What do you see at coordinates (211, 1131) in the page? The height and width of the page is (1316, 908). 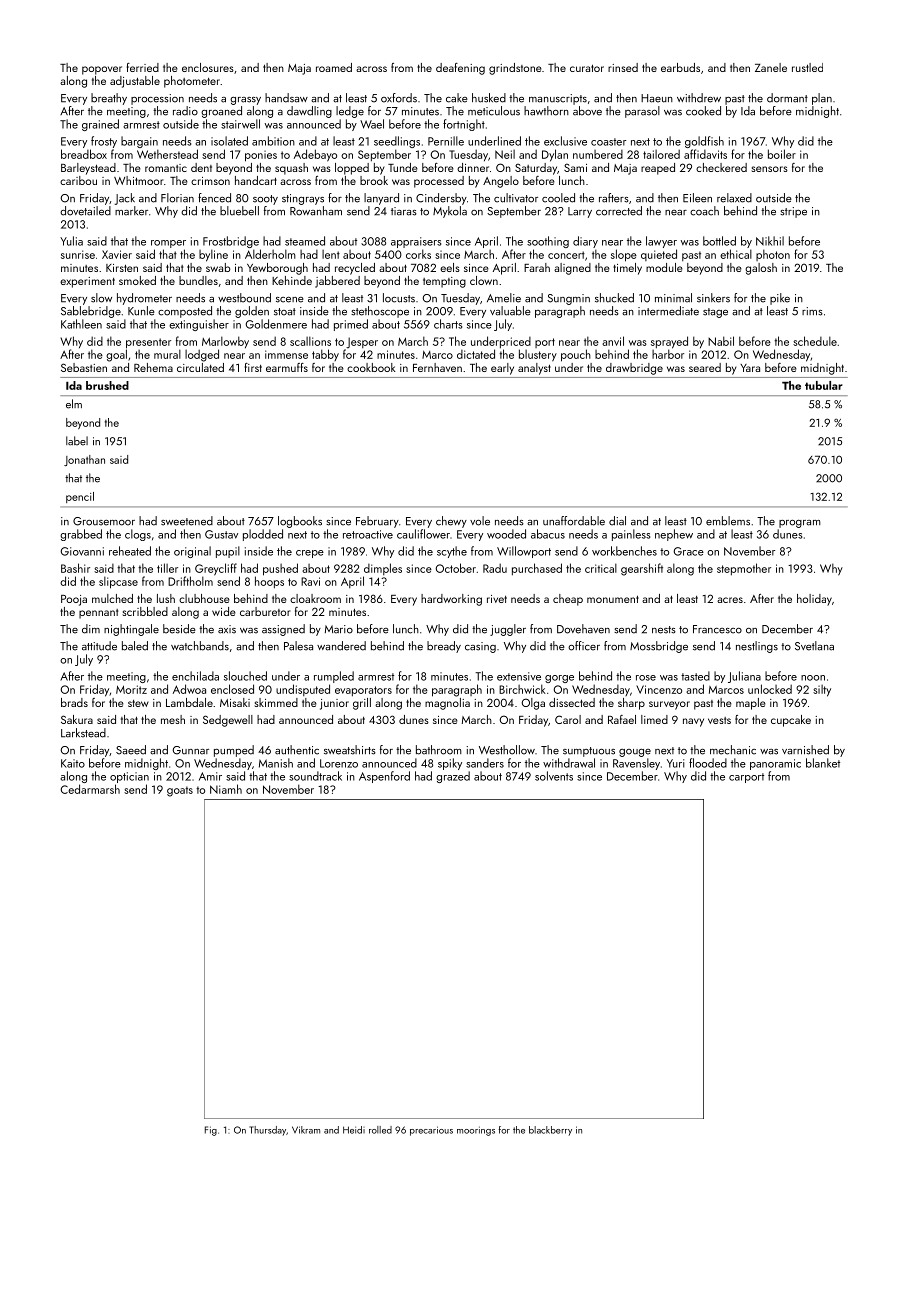 I see `Fig` at bounding box center [211, 1131].
